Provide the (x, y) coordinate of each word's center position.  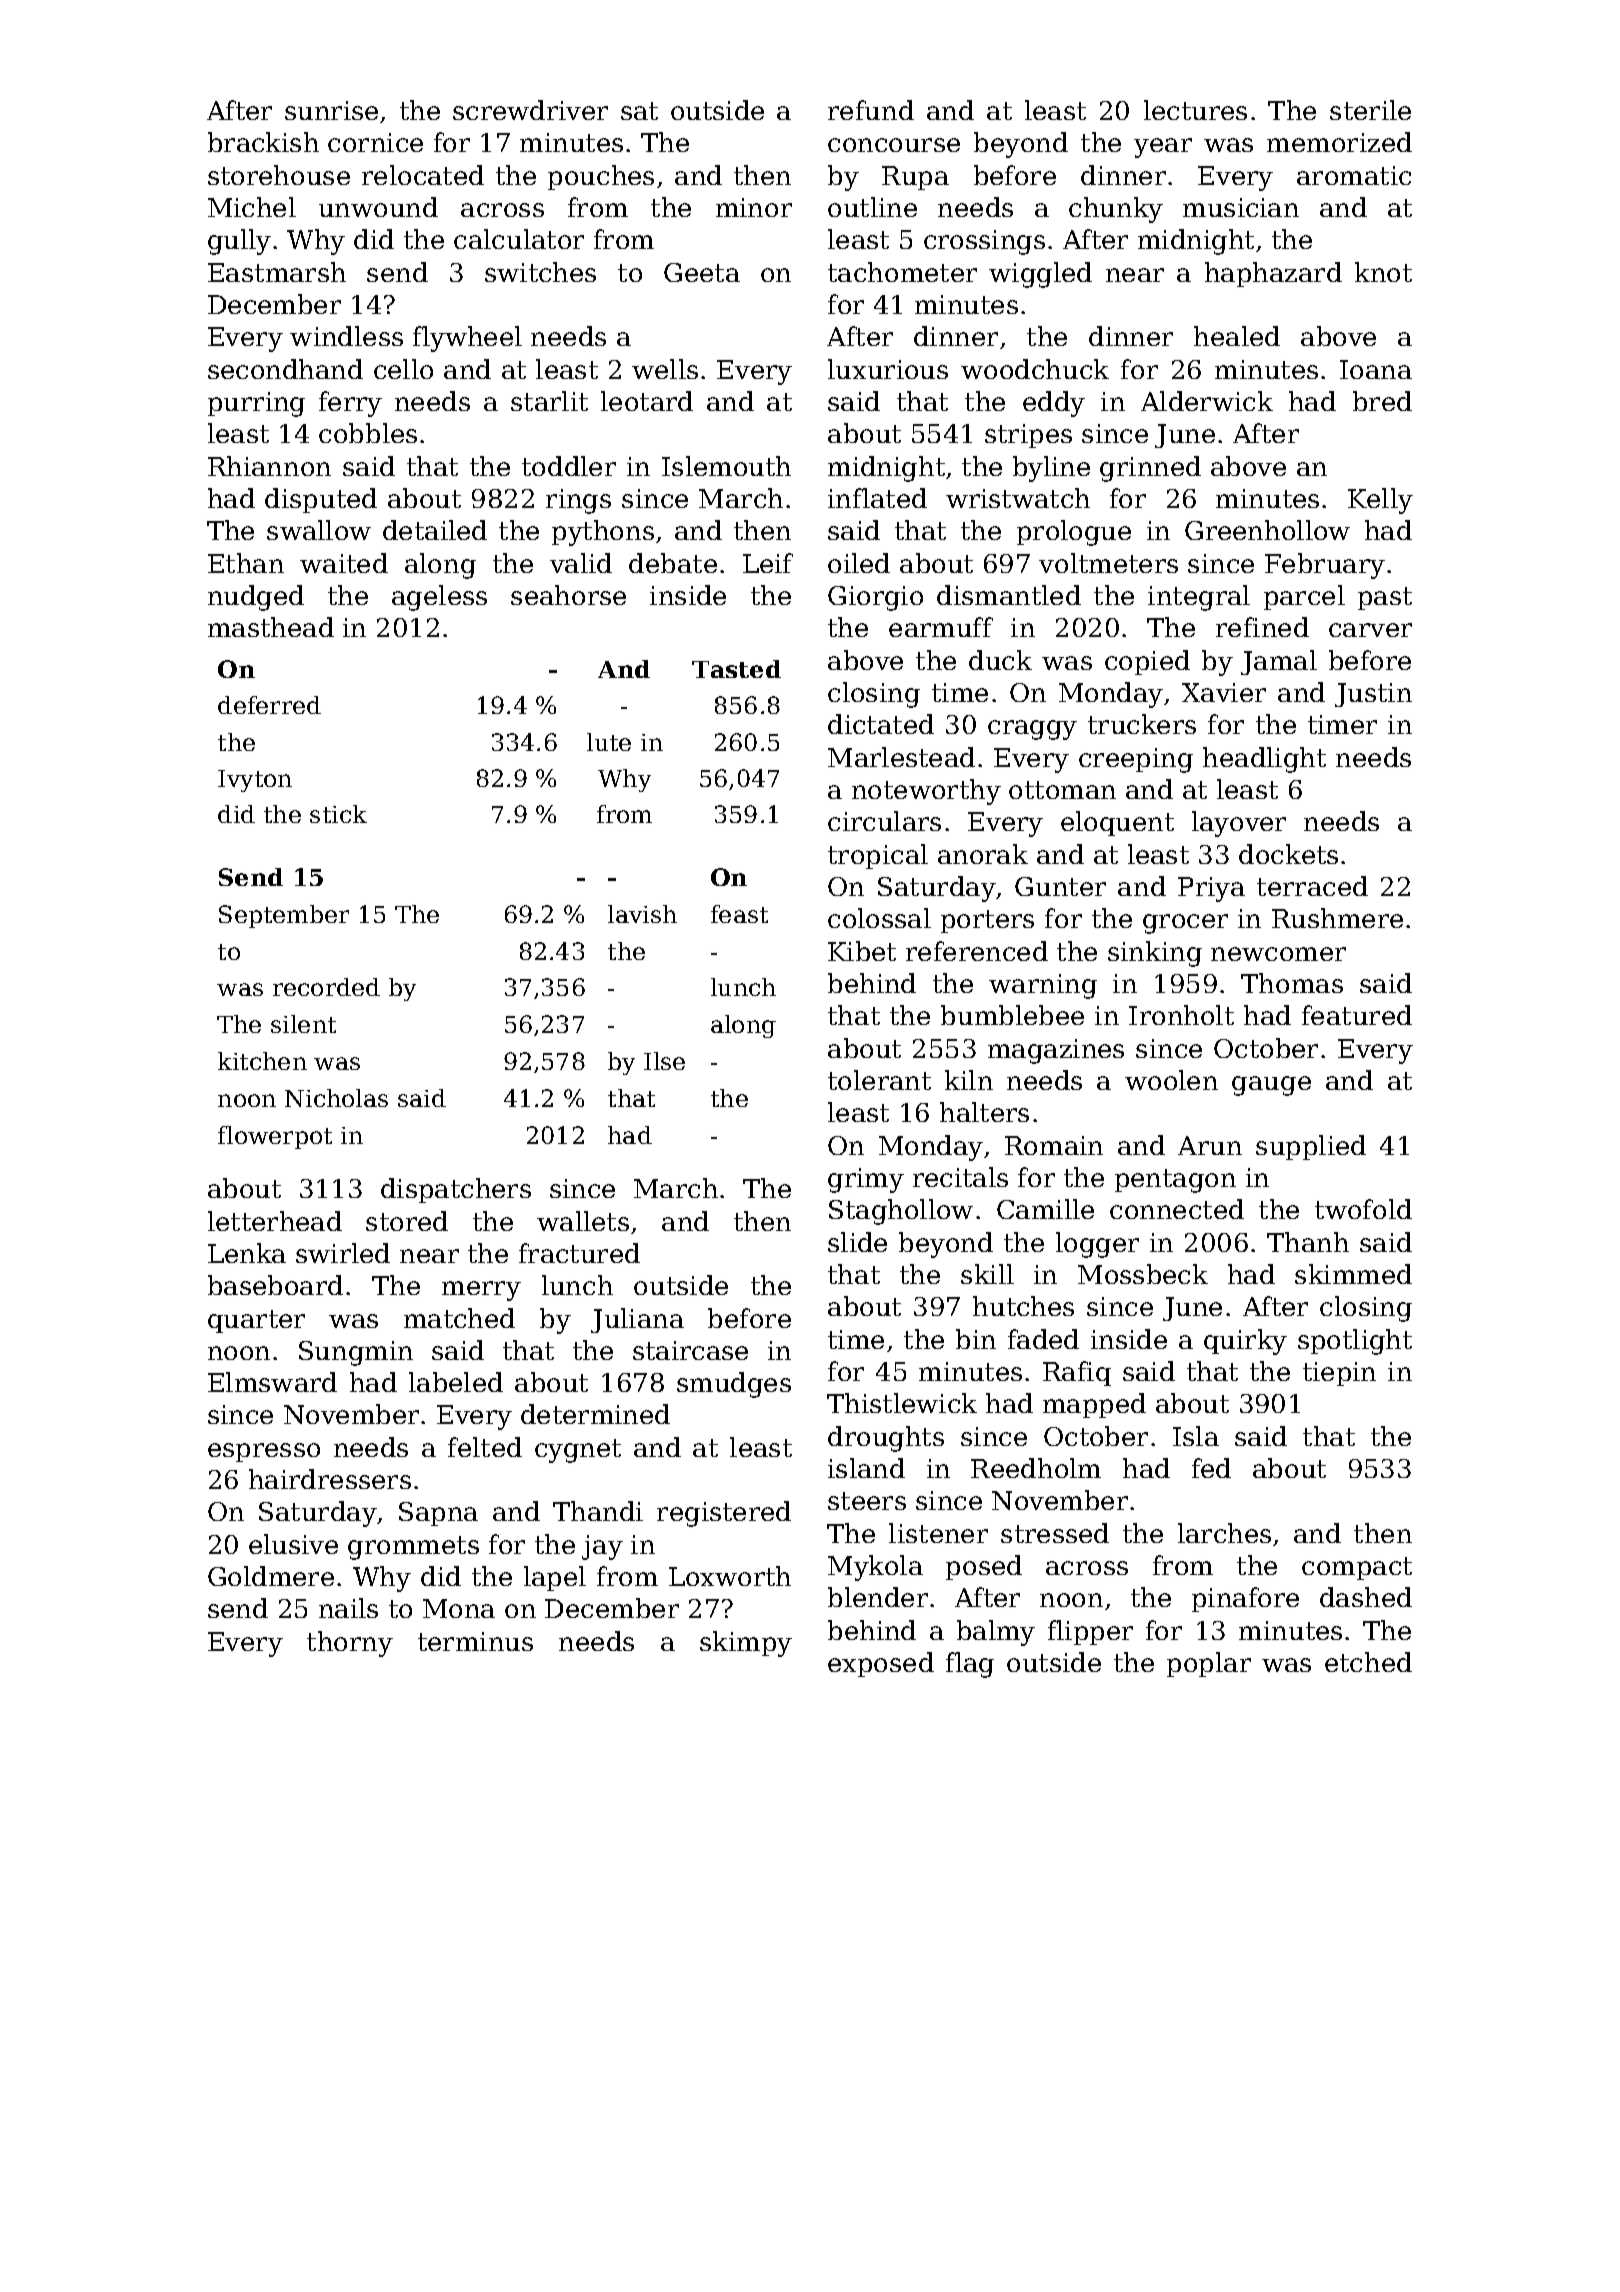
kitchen (262, 1061)
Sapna (438, 1514)
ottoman (1062, 790)
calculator (519, 239)
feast (739, 914)
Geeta (702, 272)
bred (1382, 401)
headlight (1264, 760)
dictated (881, 724)
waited (344, 563)
